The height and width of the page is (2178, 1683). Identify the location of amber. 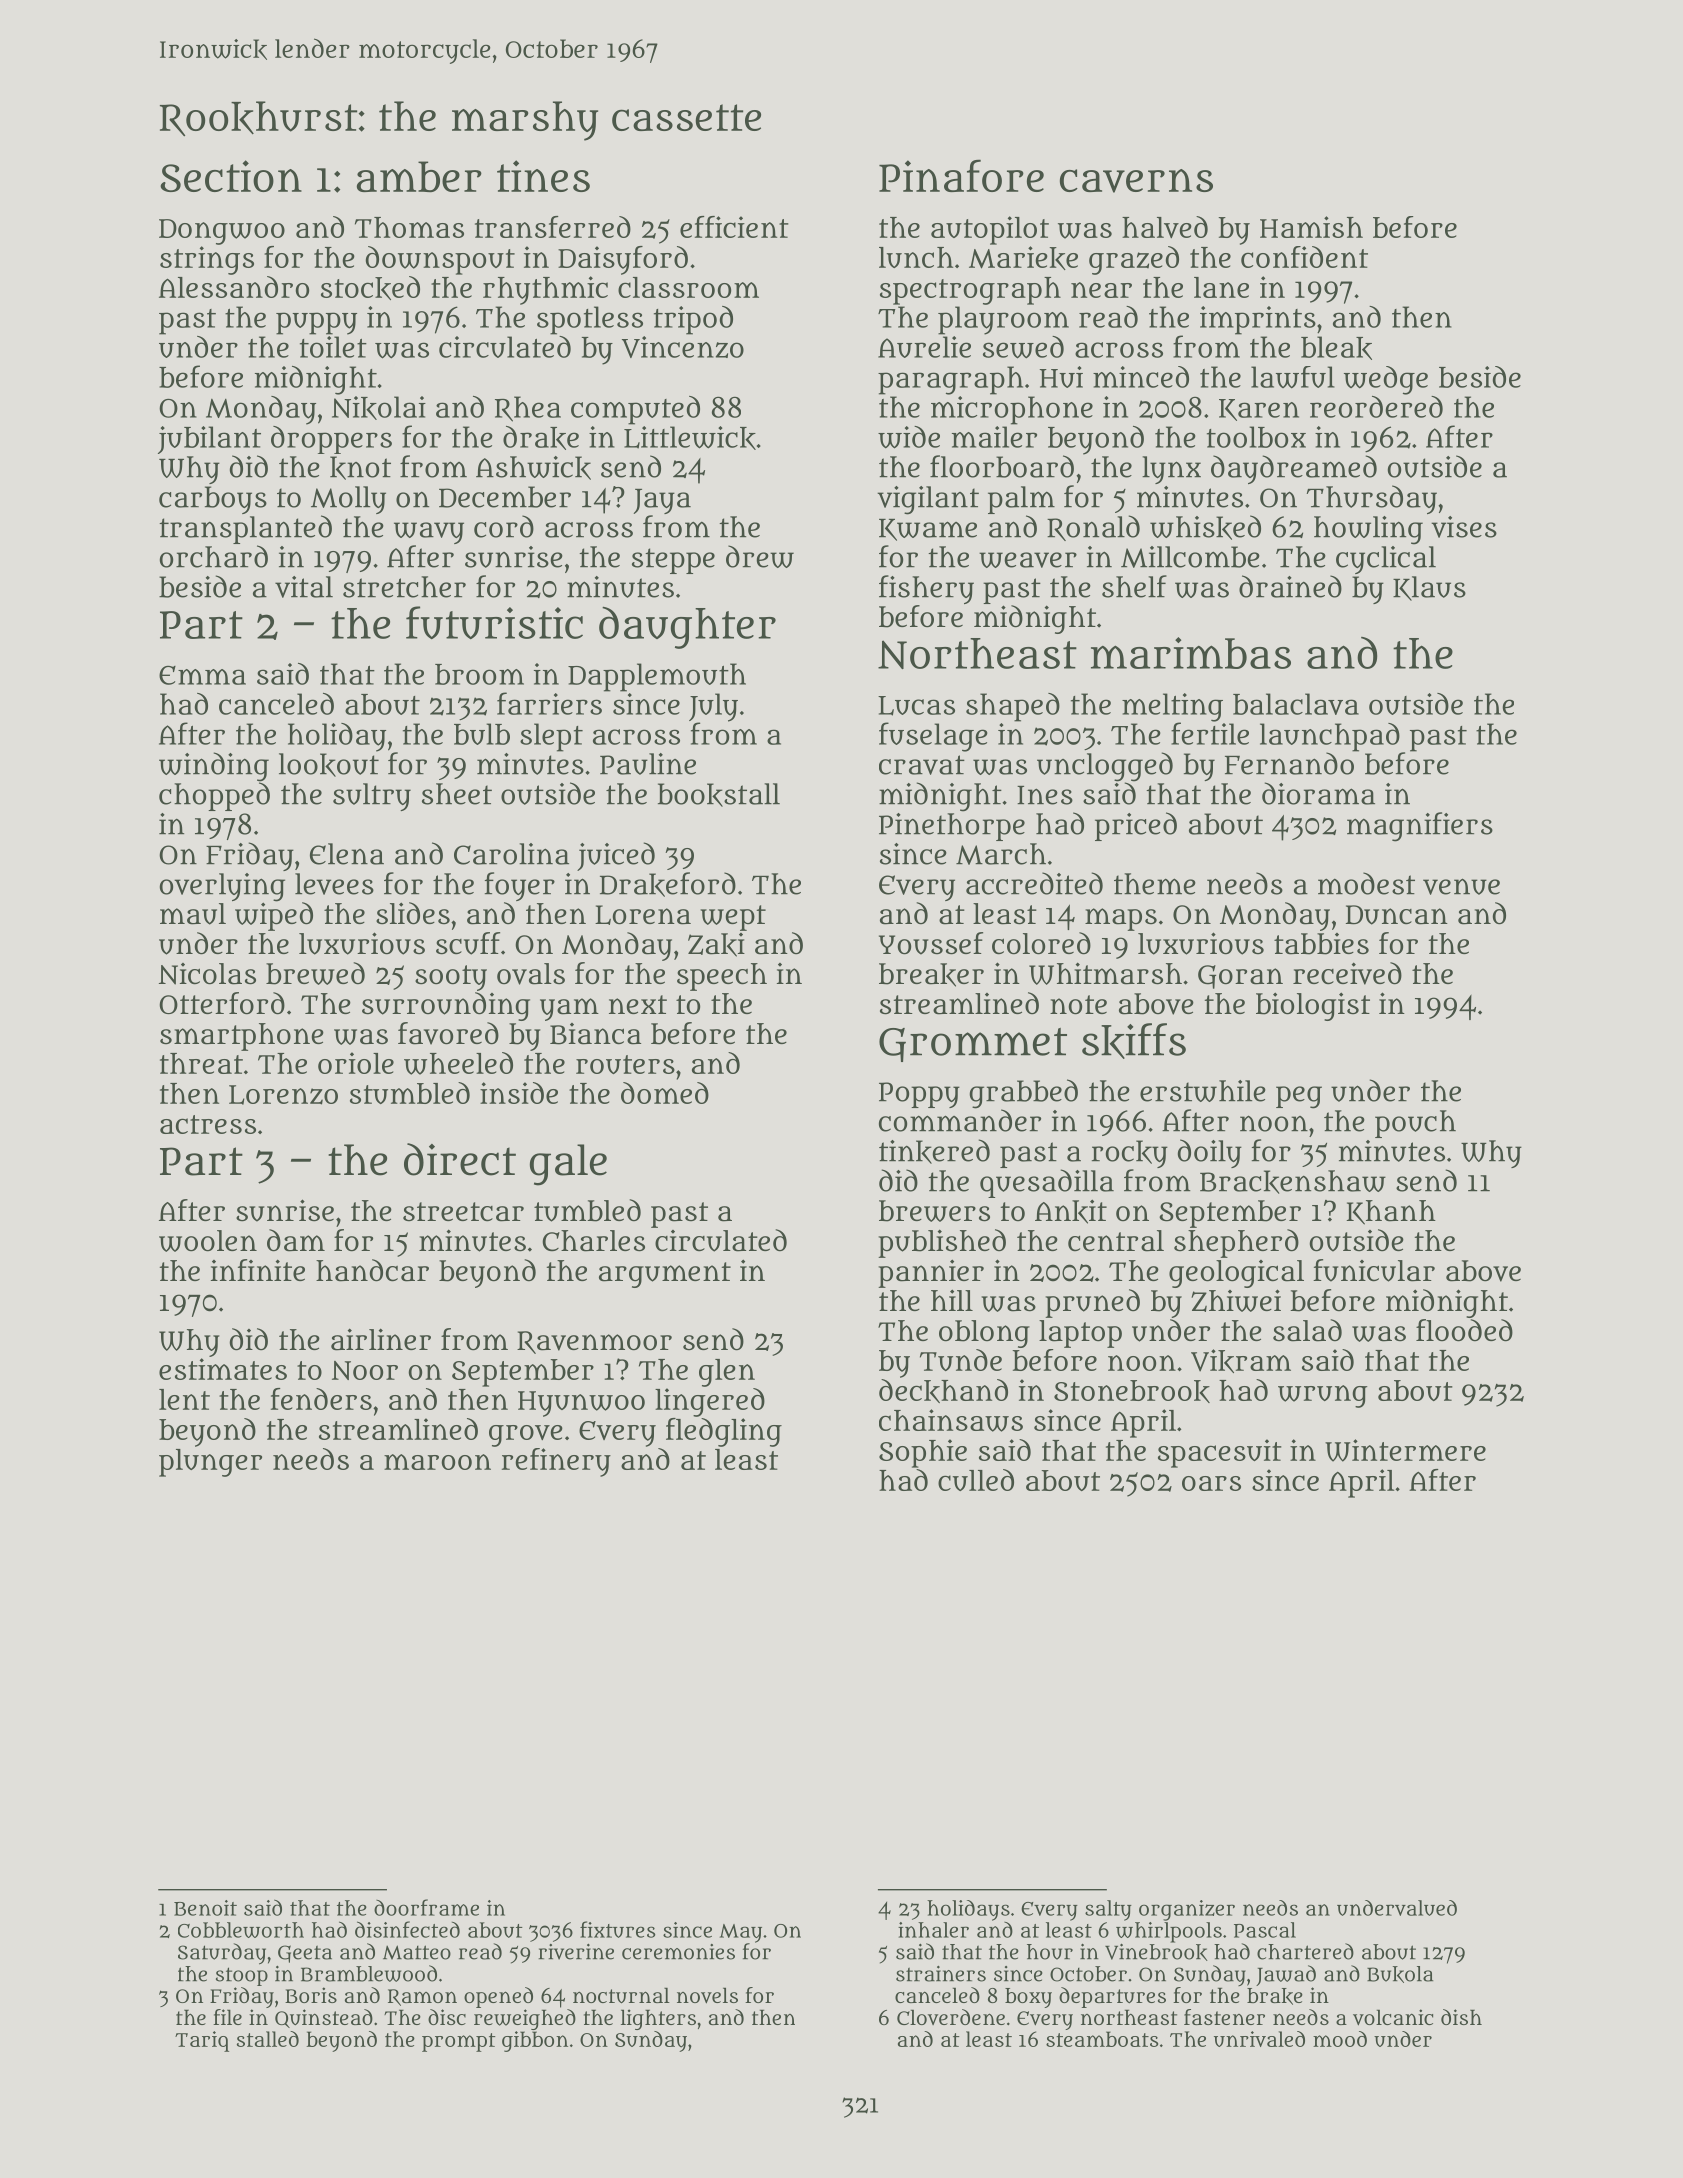
(419, 177).
